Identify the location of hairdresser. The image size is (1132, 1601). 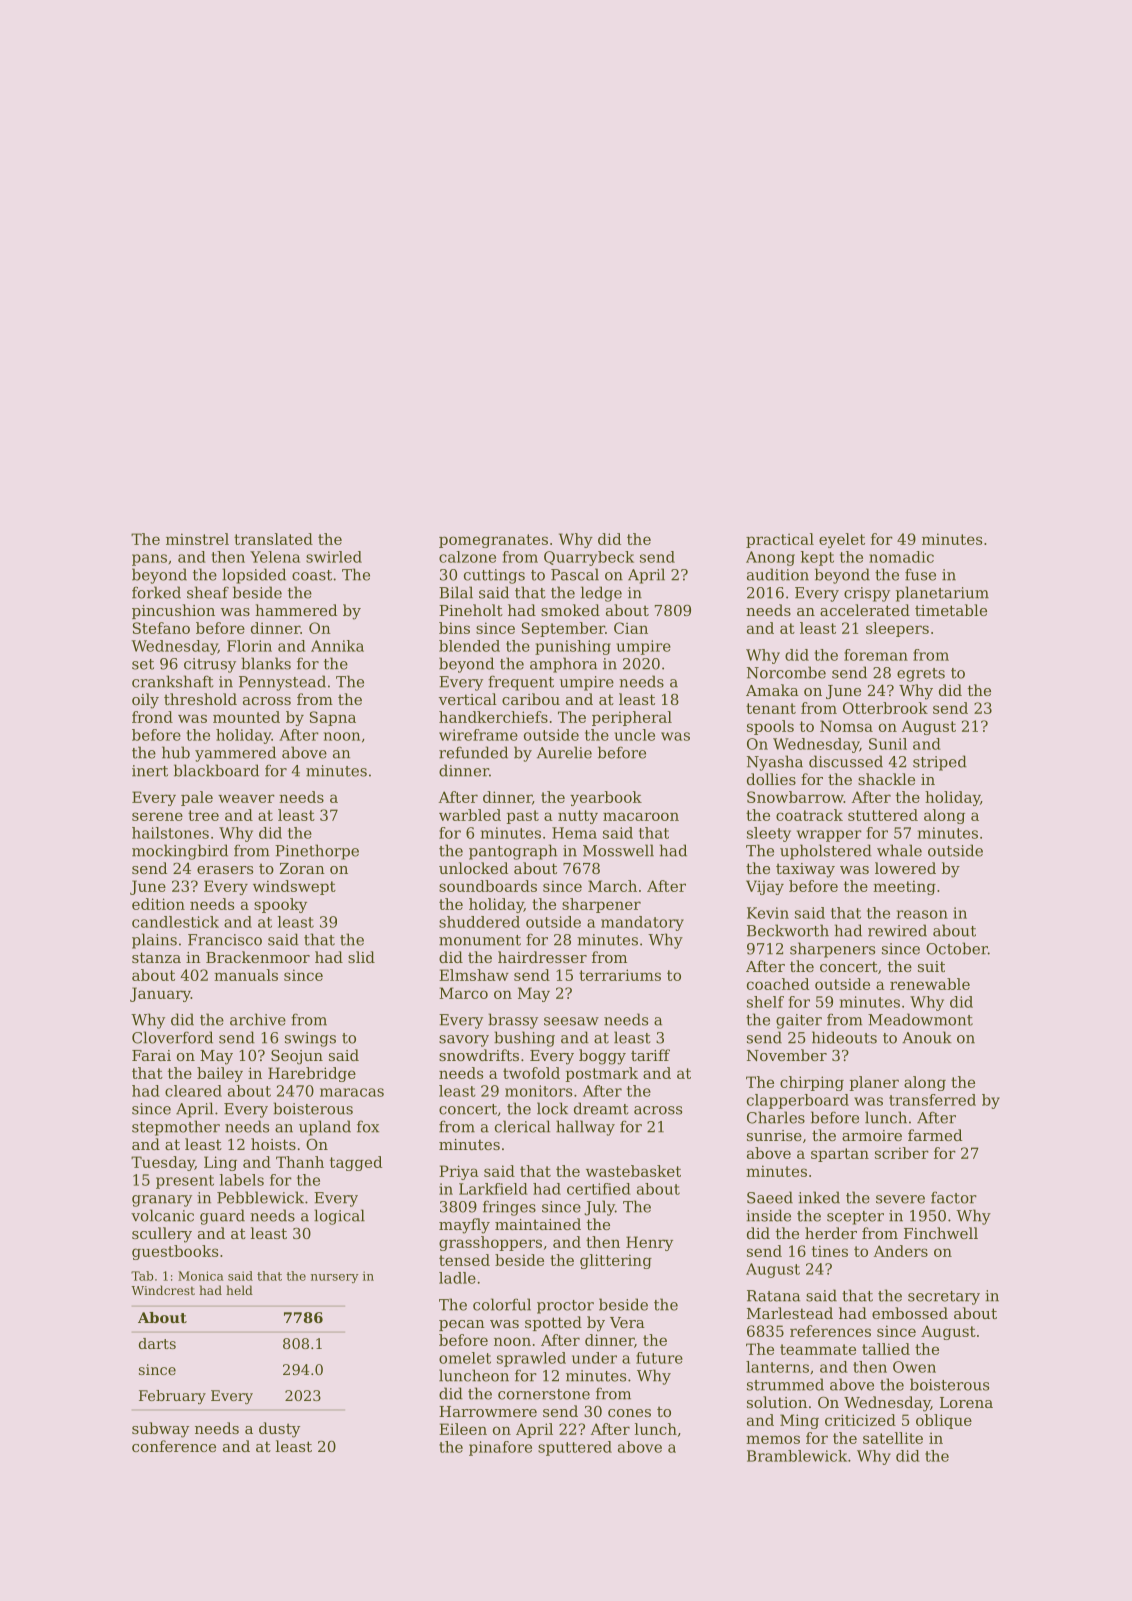
(542, 957).
